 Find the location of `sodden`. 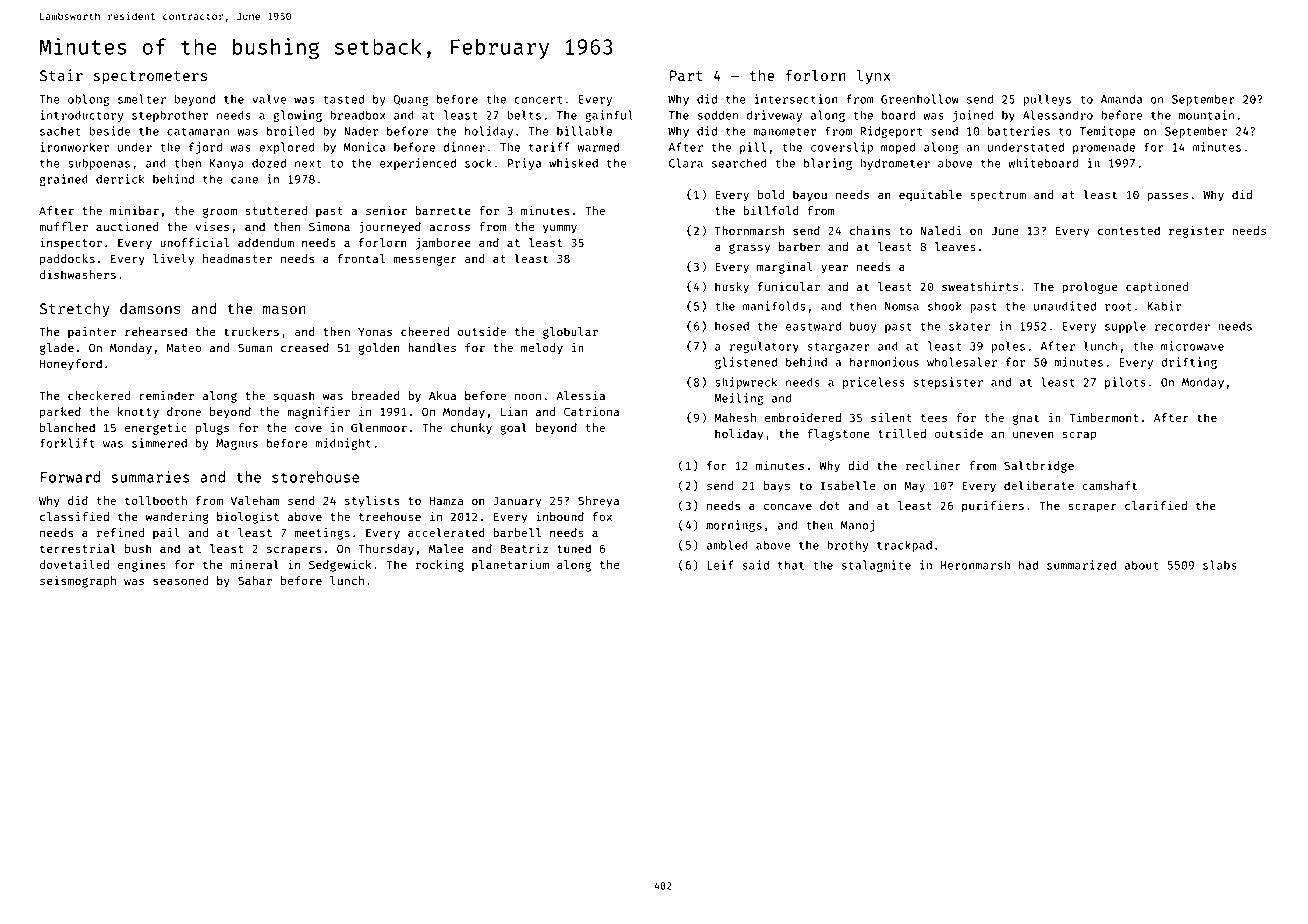

sodden is located at coordinates (718, 115).
